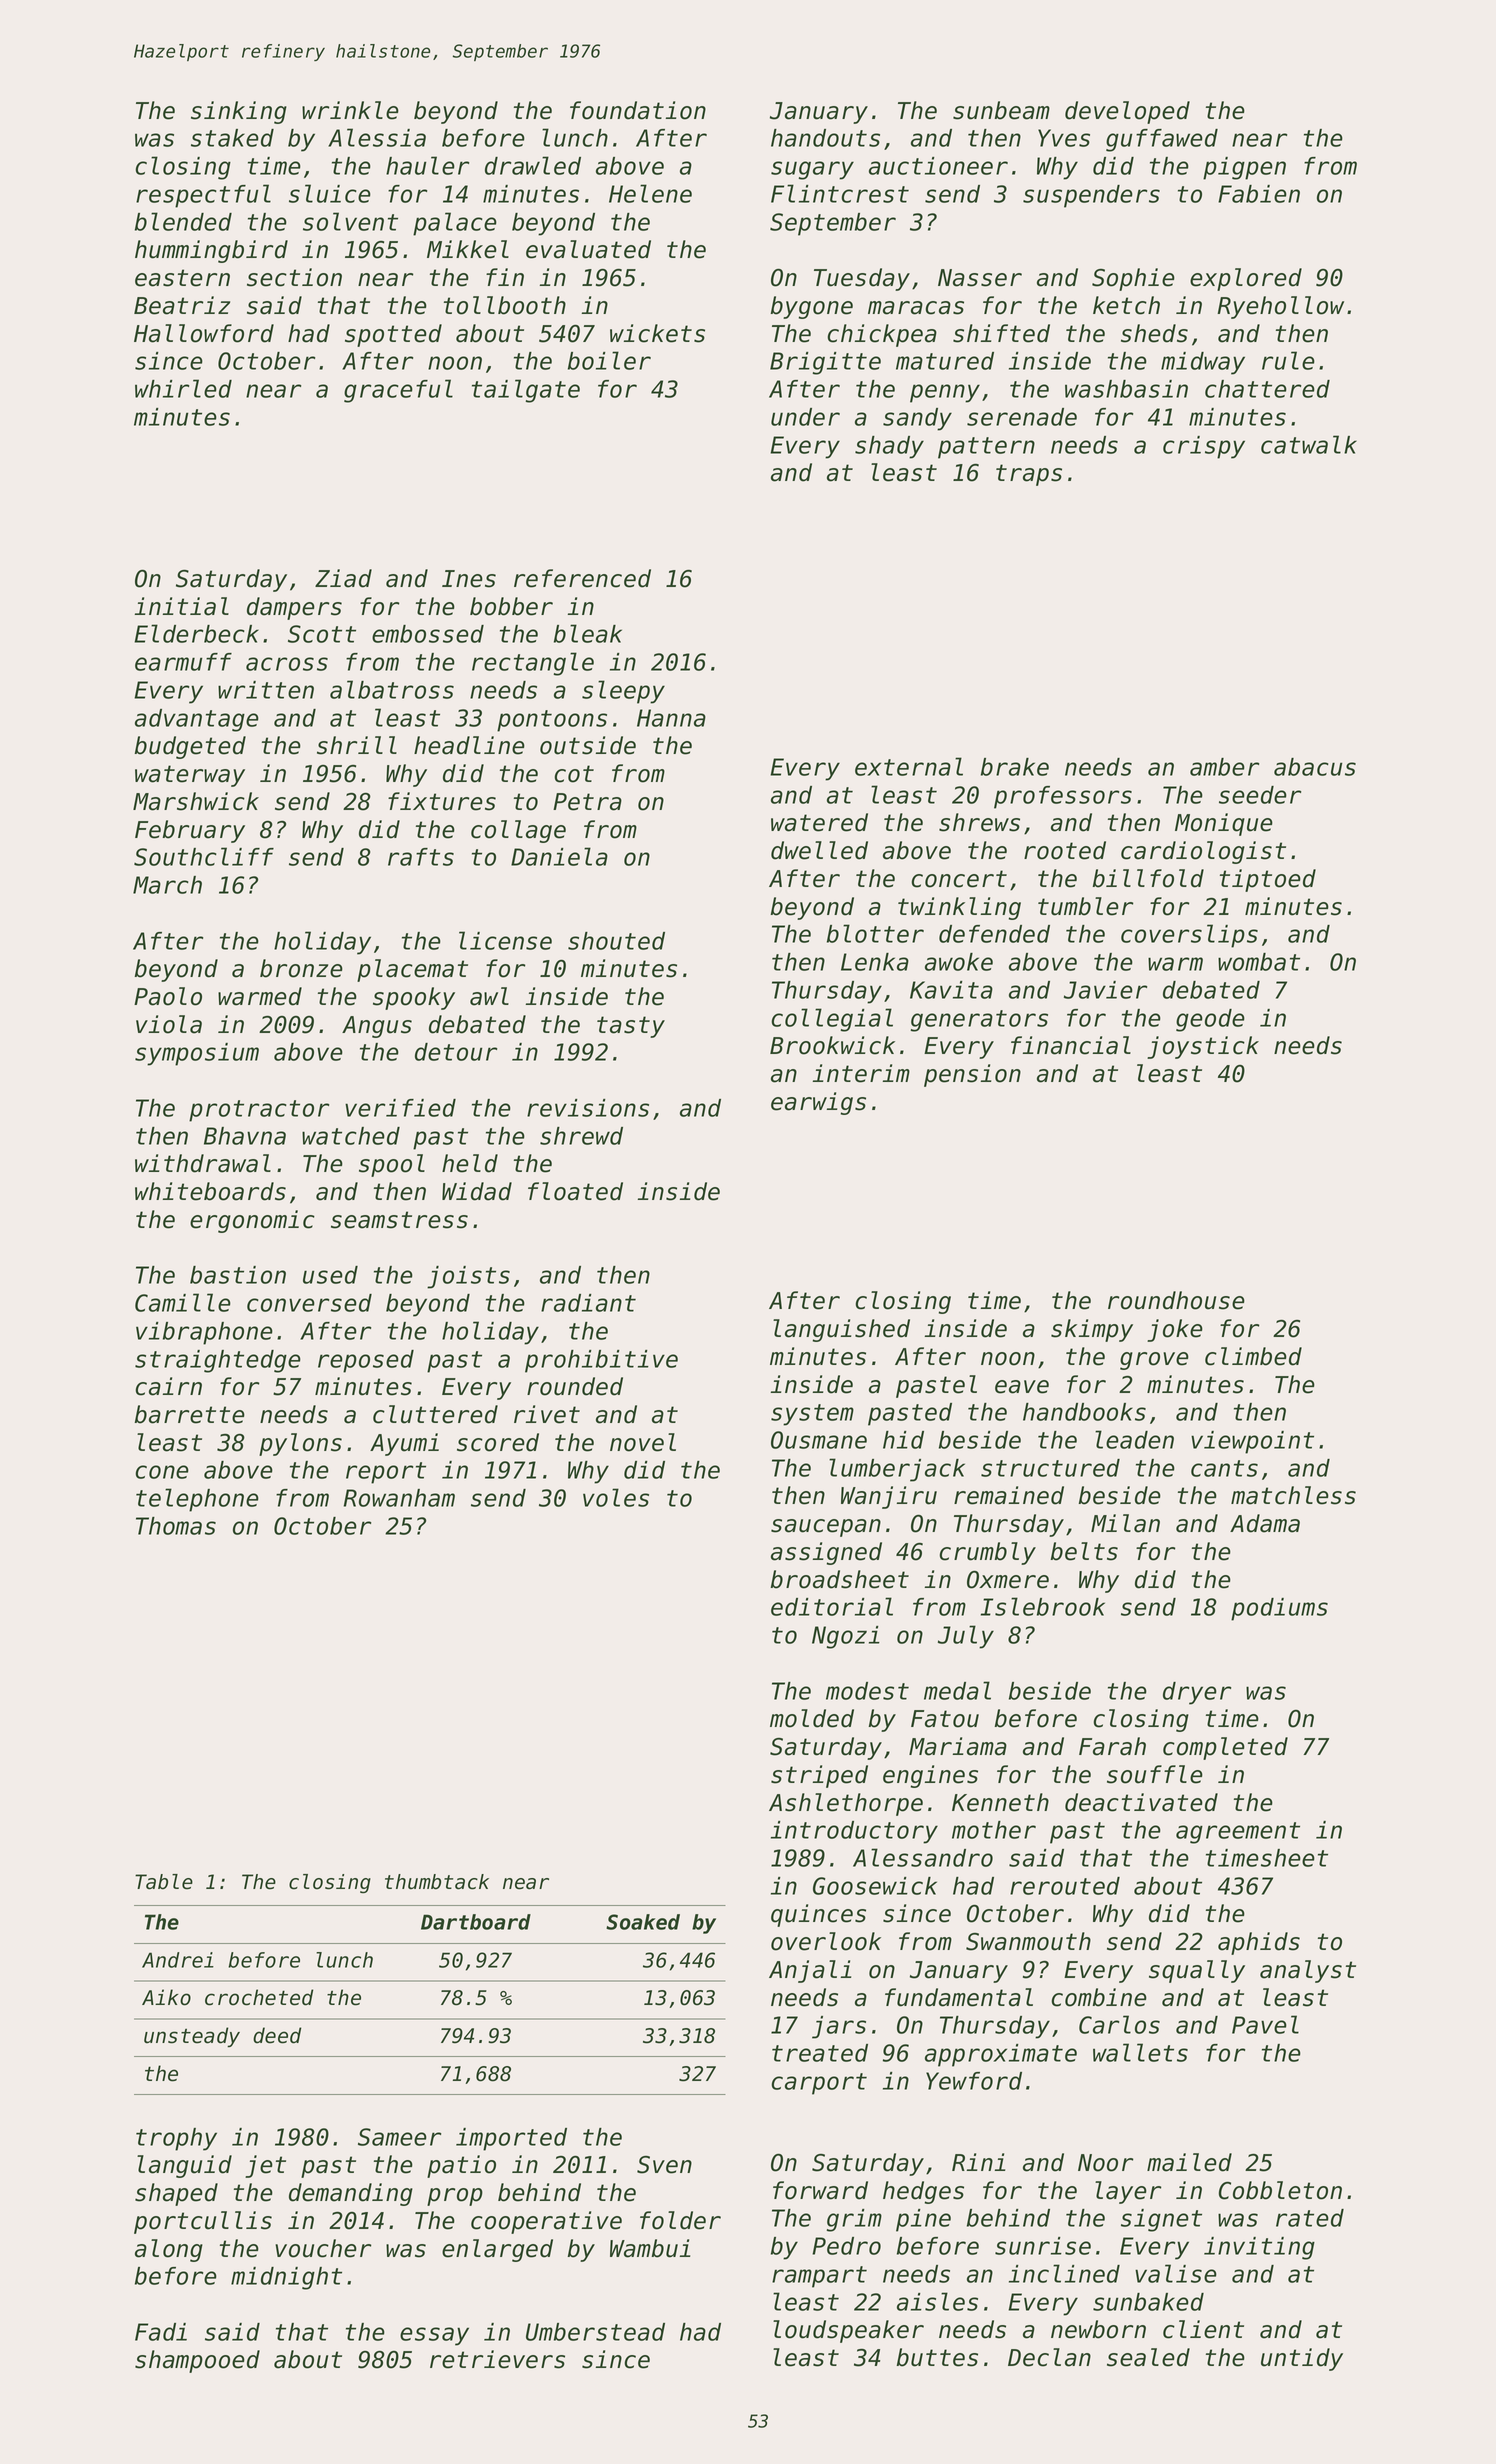 This page has height=2464, width=1496. Describe the element at coordinates (1127, 112) in the page. I see `developed` at that location.
